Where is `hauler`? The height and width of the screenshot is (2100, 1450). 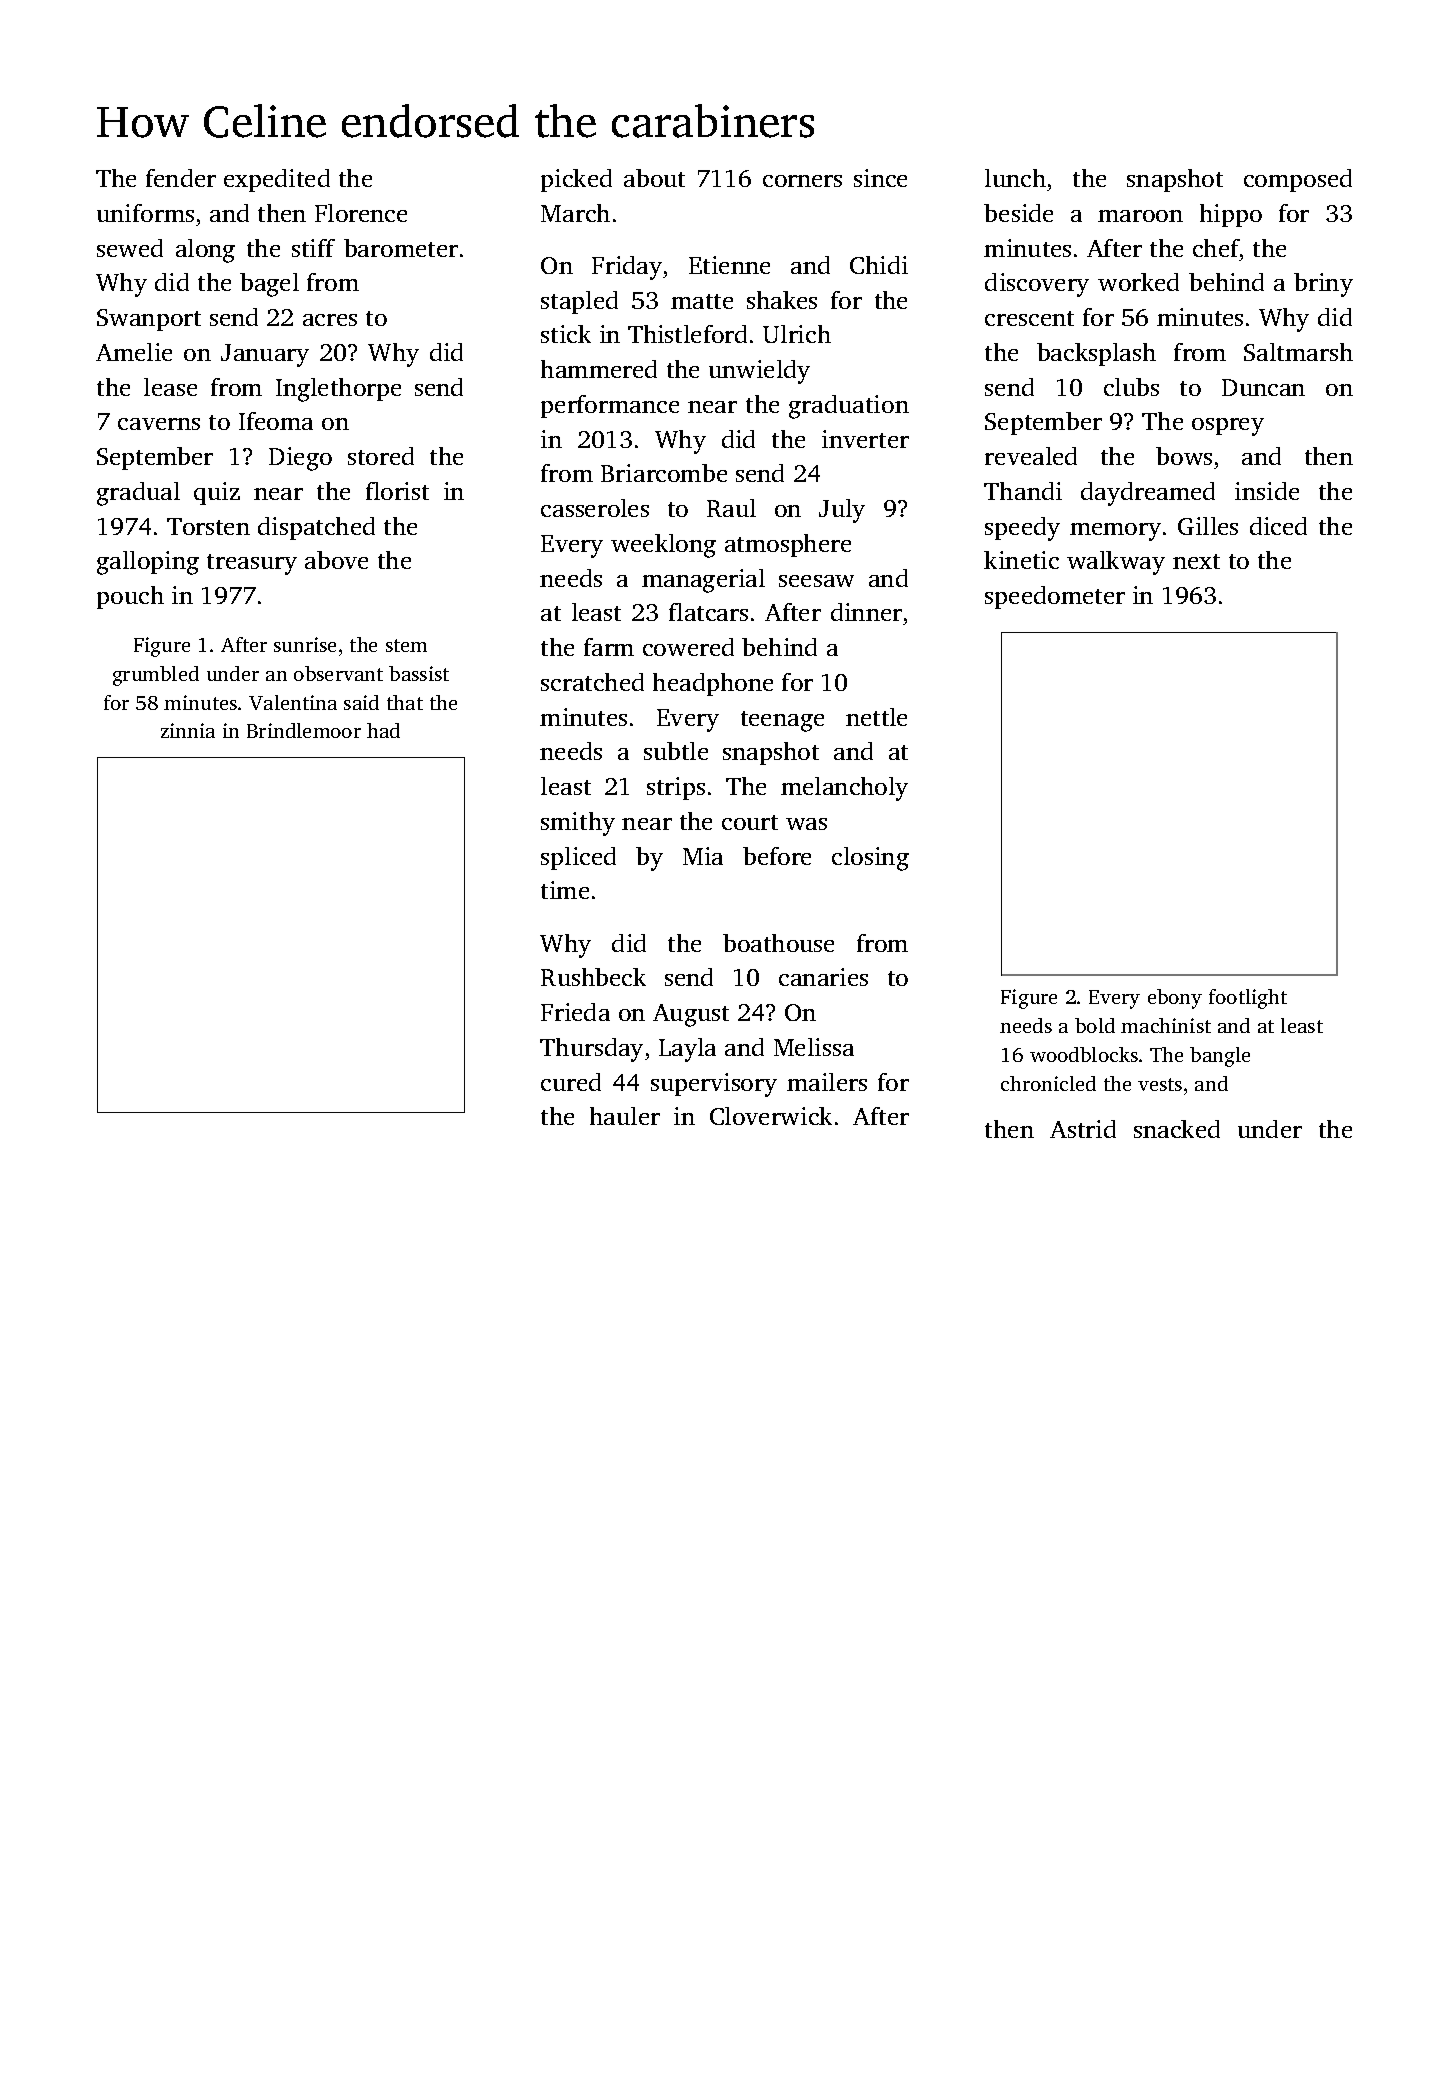 hauler is located at coordinates (625, 1116).
